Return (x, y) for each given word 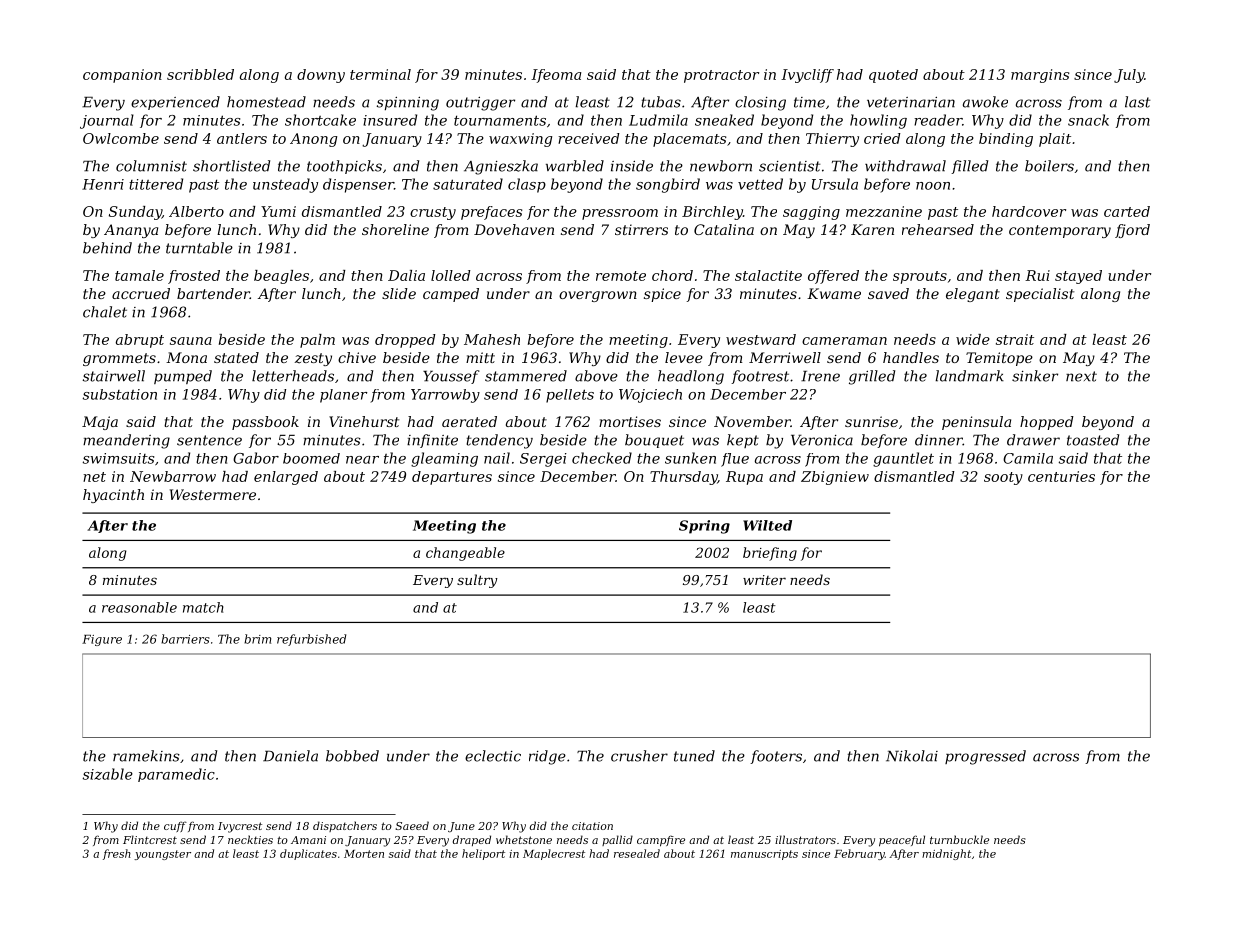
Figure (102, 640)
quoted (893, 76)
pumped (183, 377)
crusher (639, 756)
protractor (721, 76)
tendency (499, 441)
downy (321, 76)
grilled (872, 377)
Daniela (290, 756)
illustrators (805, 839)
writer (764, 580)
